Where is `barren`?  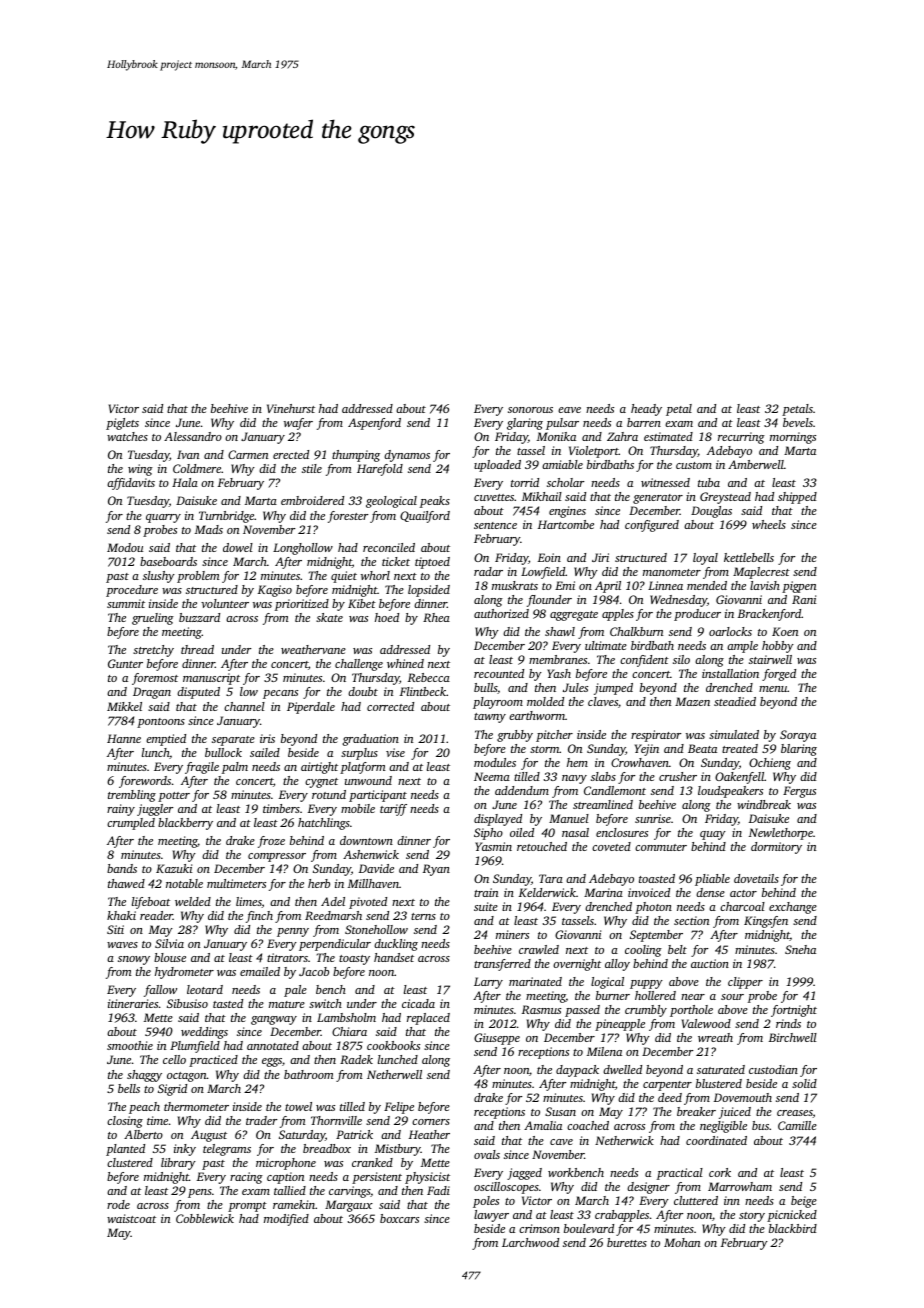 barren is located at coordinates (644, 422).
